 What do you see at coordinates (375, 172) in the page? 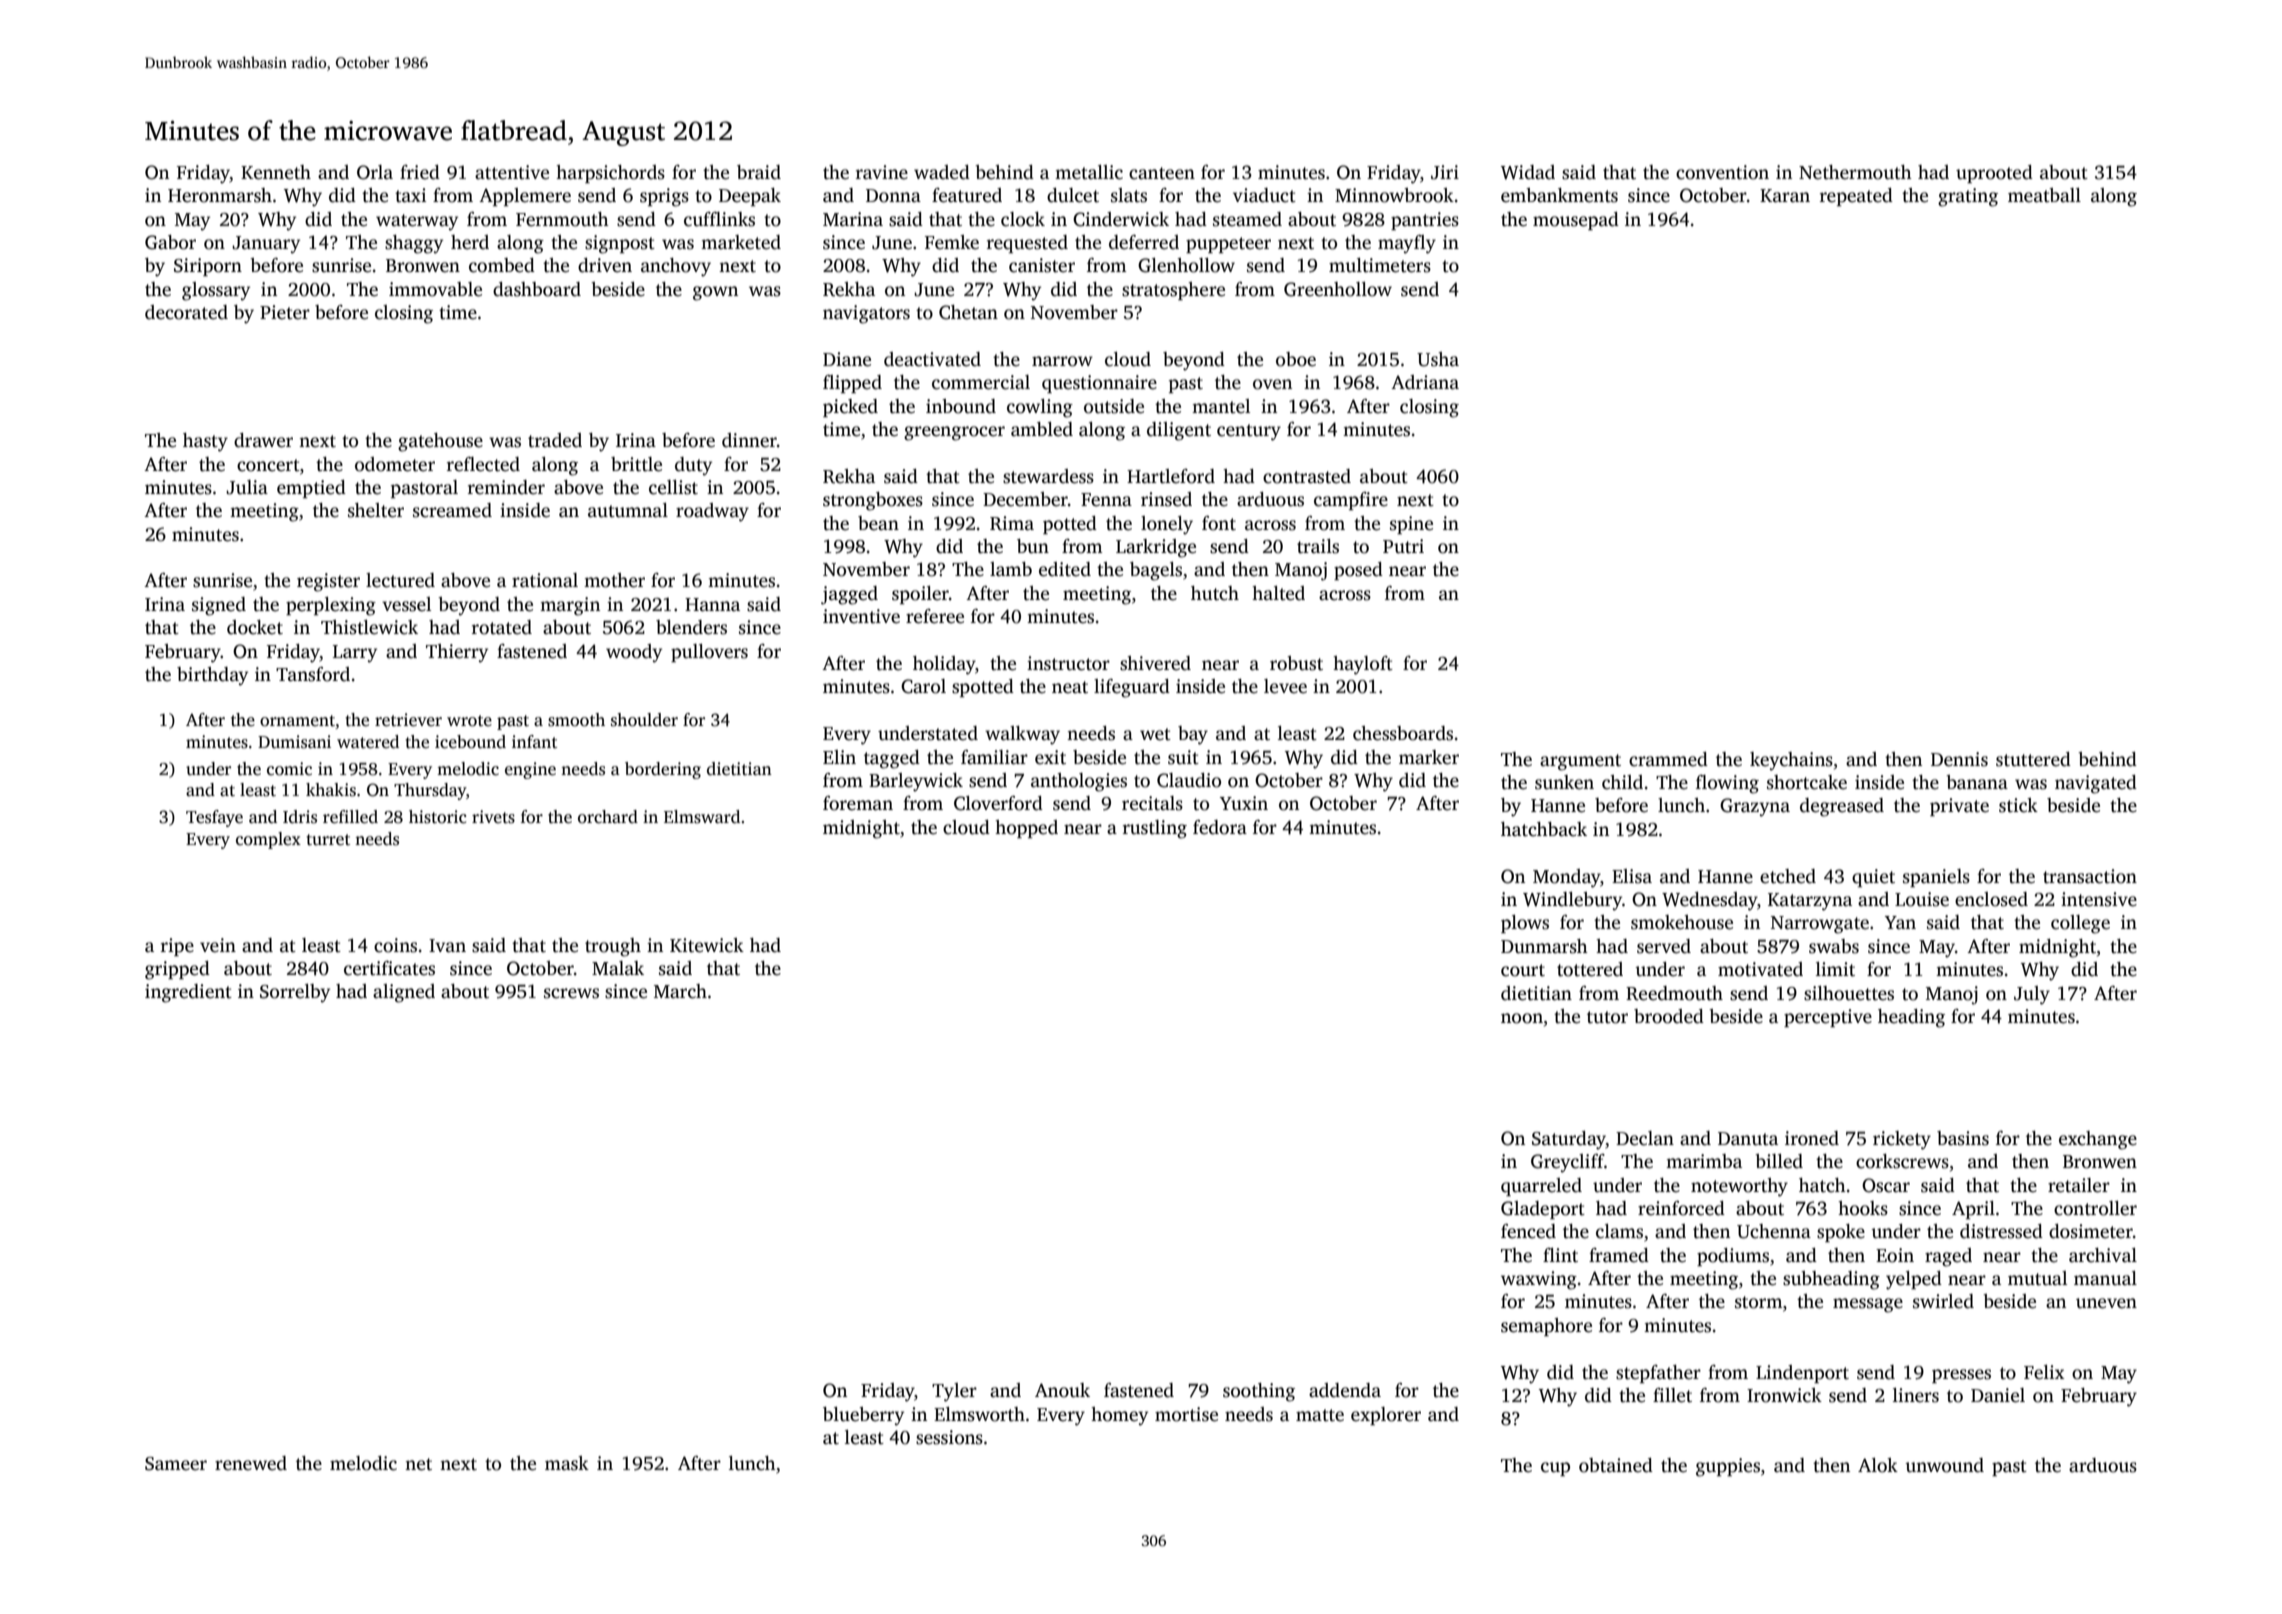
I see `Orla` at bounding box center [375, 172].
